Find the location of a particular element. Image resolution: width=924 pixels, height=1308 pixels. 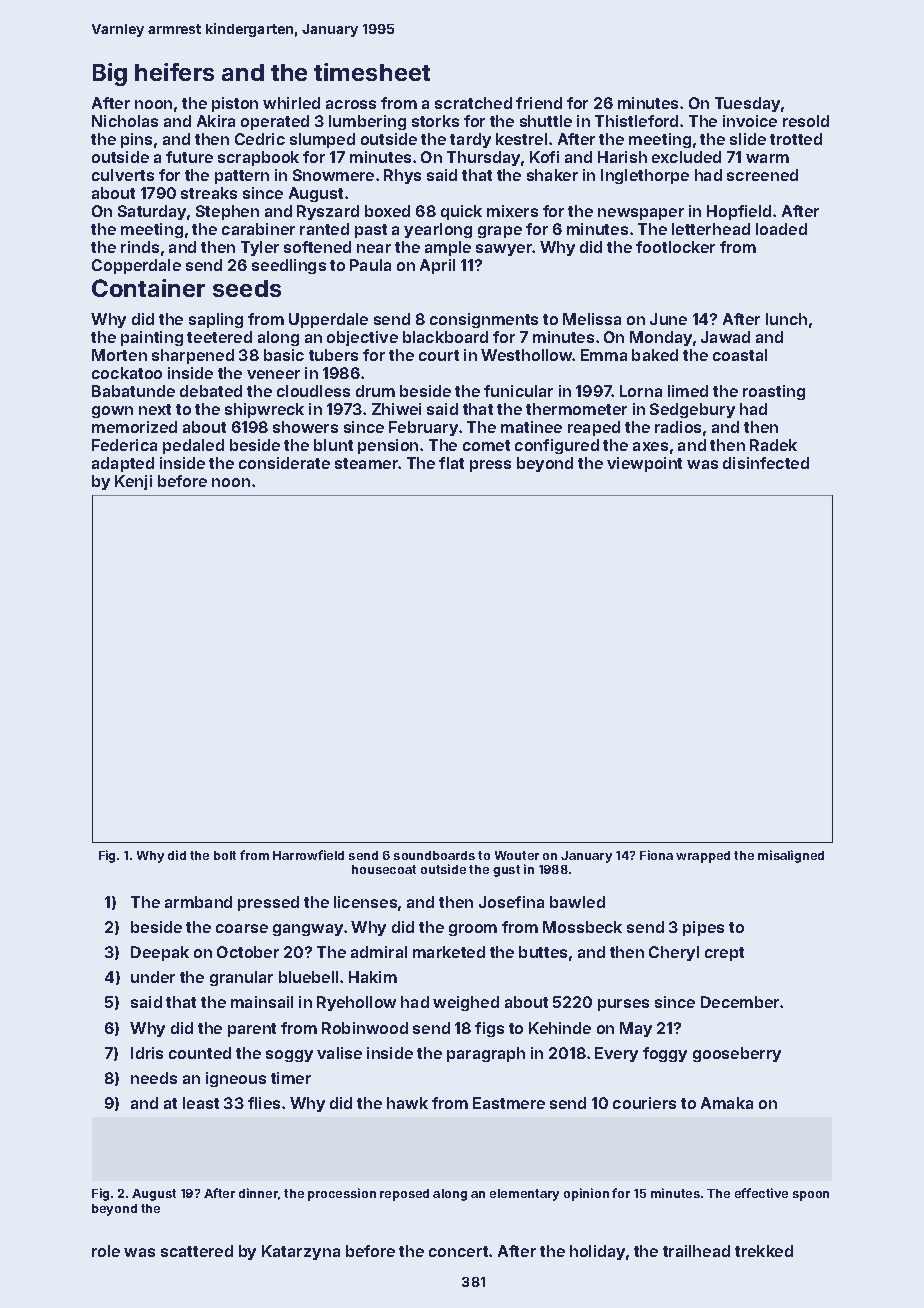

Tuesday is located at coordinates (747, 104).
